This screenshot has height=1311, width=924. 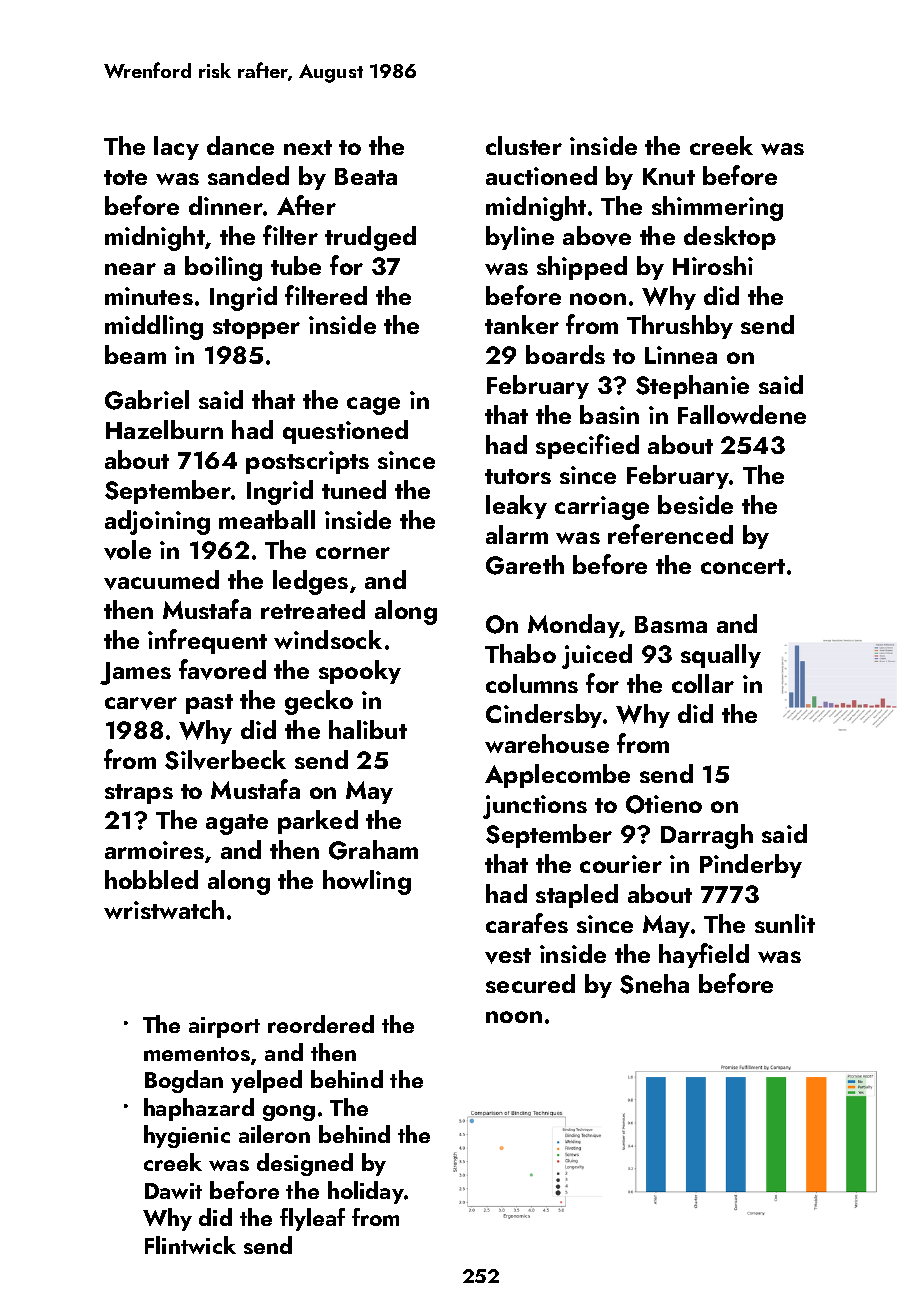 What do you see at coordinates (582, 268) in the screenshot?
I see `shipped` at bounding box center [582, 268].
